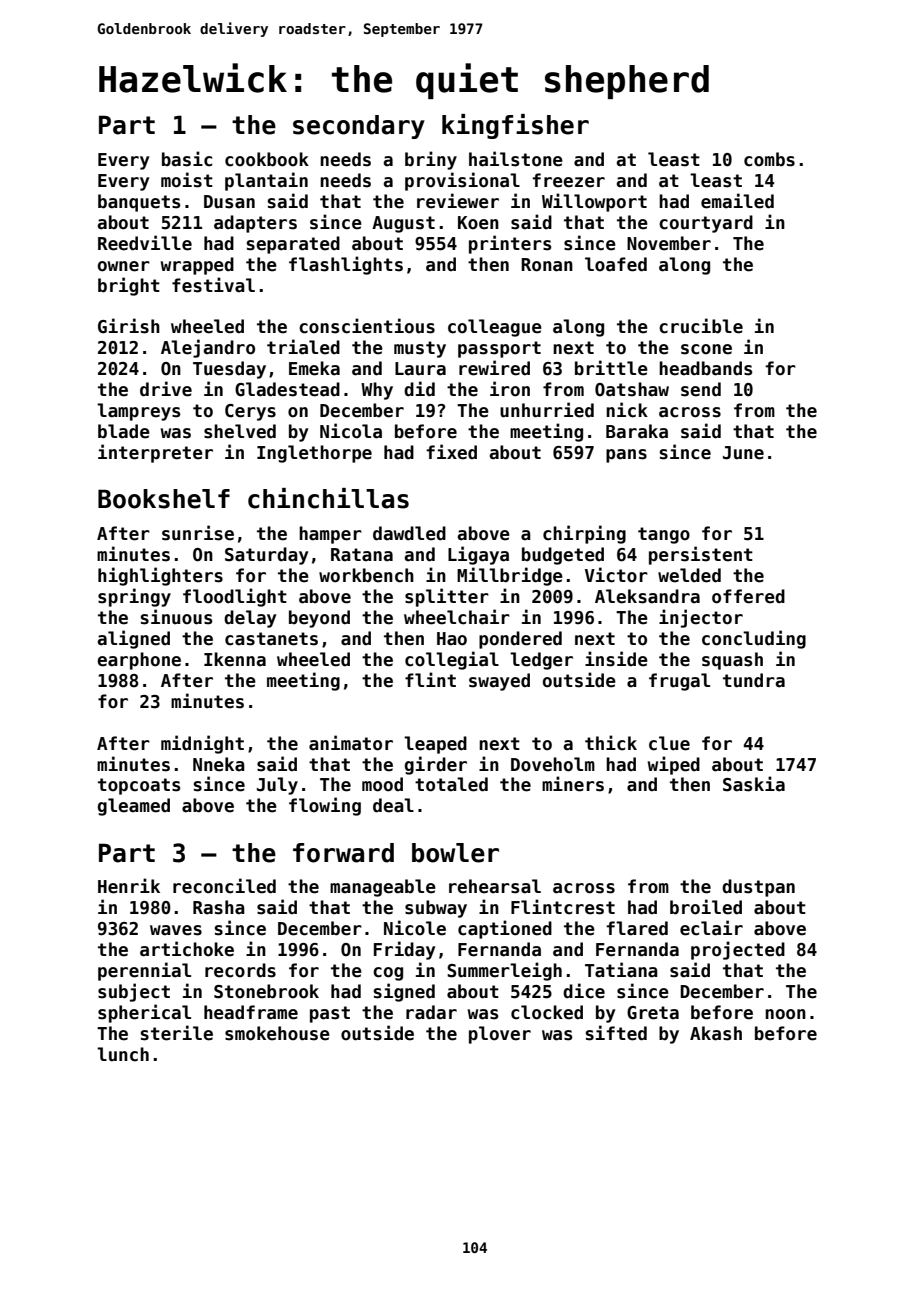 This screenshot has width=924, height=1314. Describe the element at coordinates (748, 596) in the screenshot. I see `offered` at that location.
